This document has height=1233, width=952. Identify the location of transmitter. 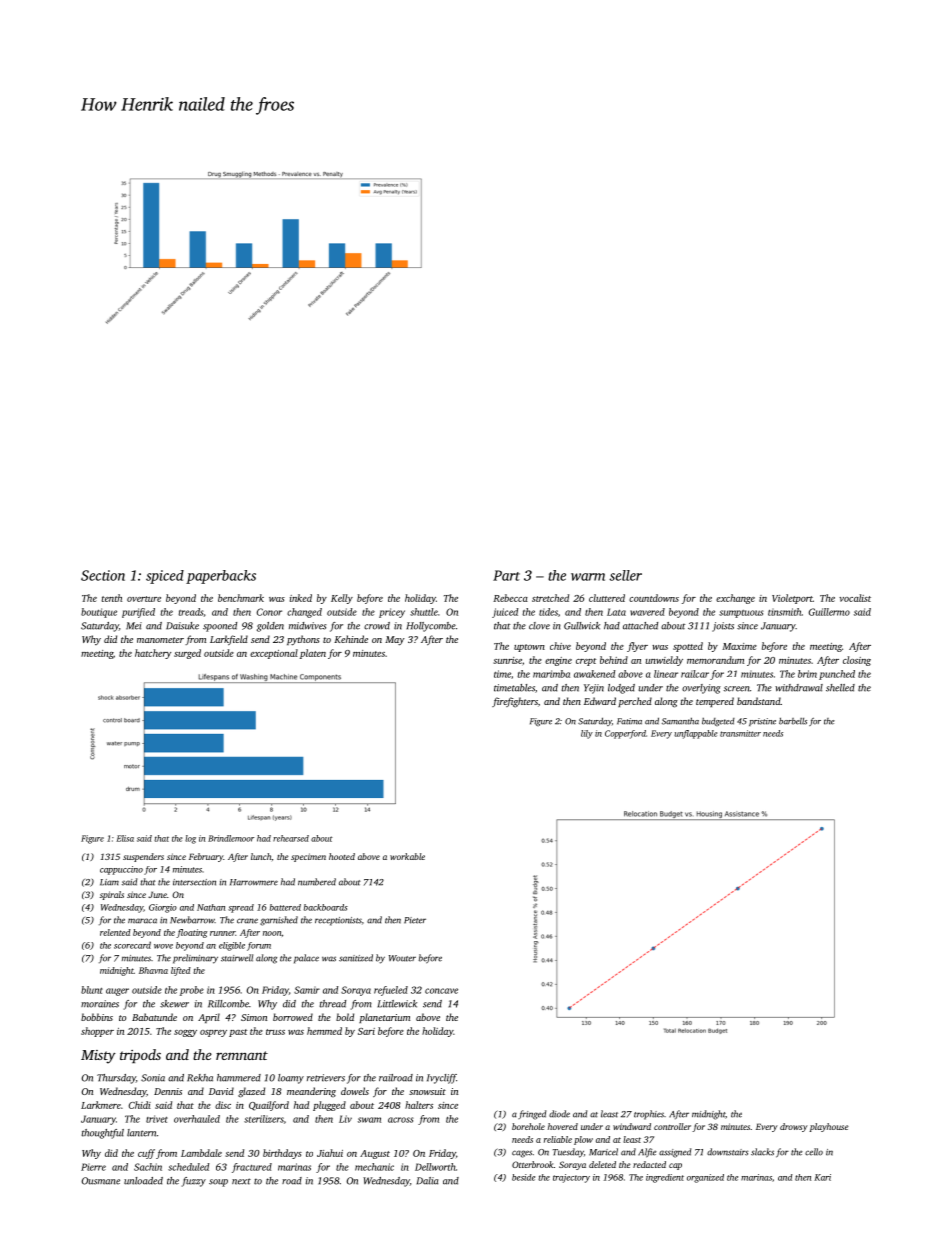
(740, 733).
